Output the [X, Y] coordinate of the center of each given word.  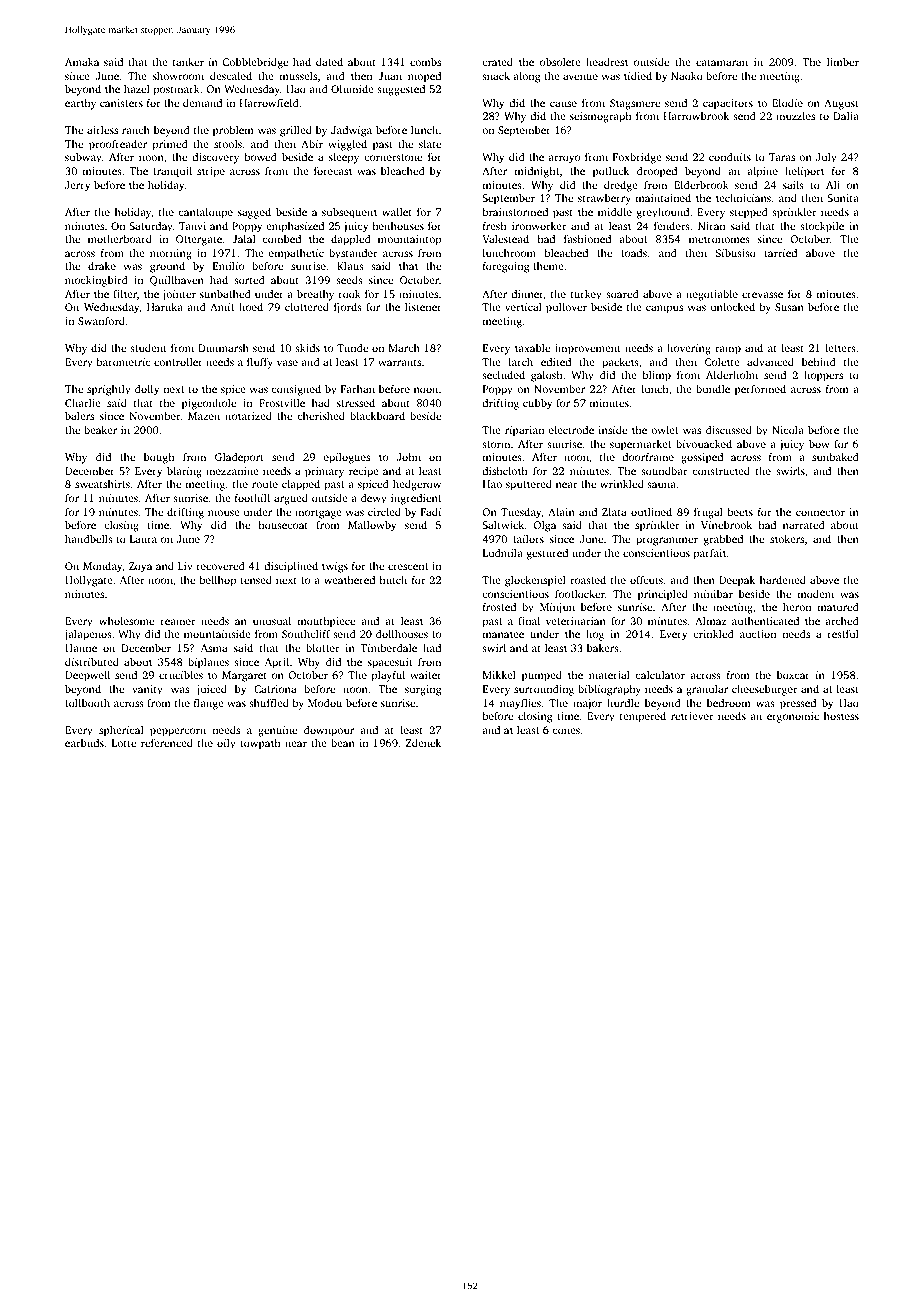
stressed [356, 403]
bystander [353, 254]
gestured [547, 554]
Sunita [843, 198]
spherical [121, 731]
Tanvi [192, 226]
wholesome [126, 621]
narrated [804, 525]
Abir [312, 144]
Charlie [83, 403]
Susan [789, 307]
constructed [721, 471]
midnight [537, 172]
